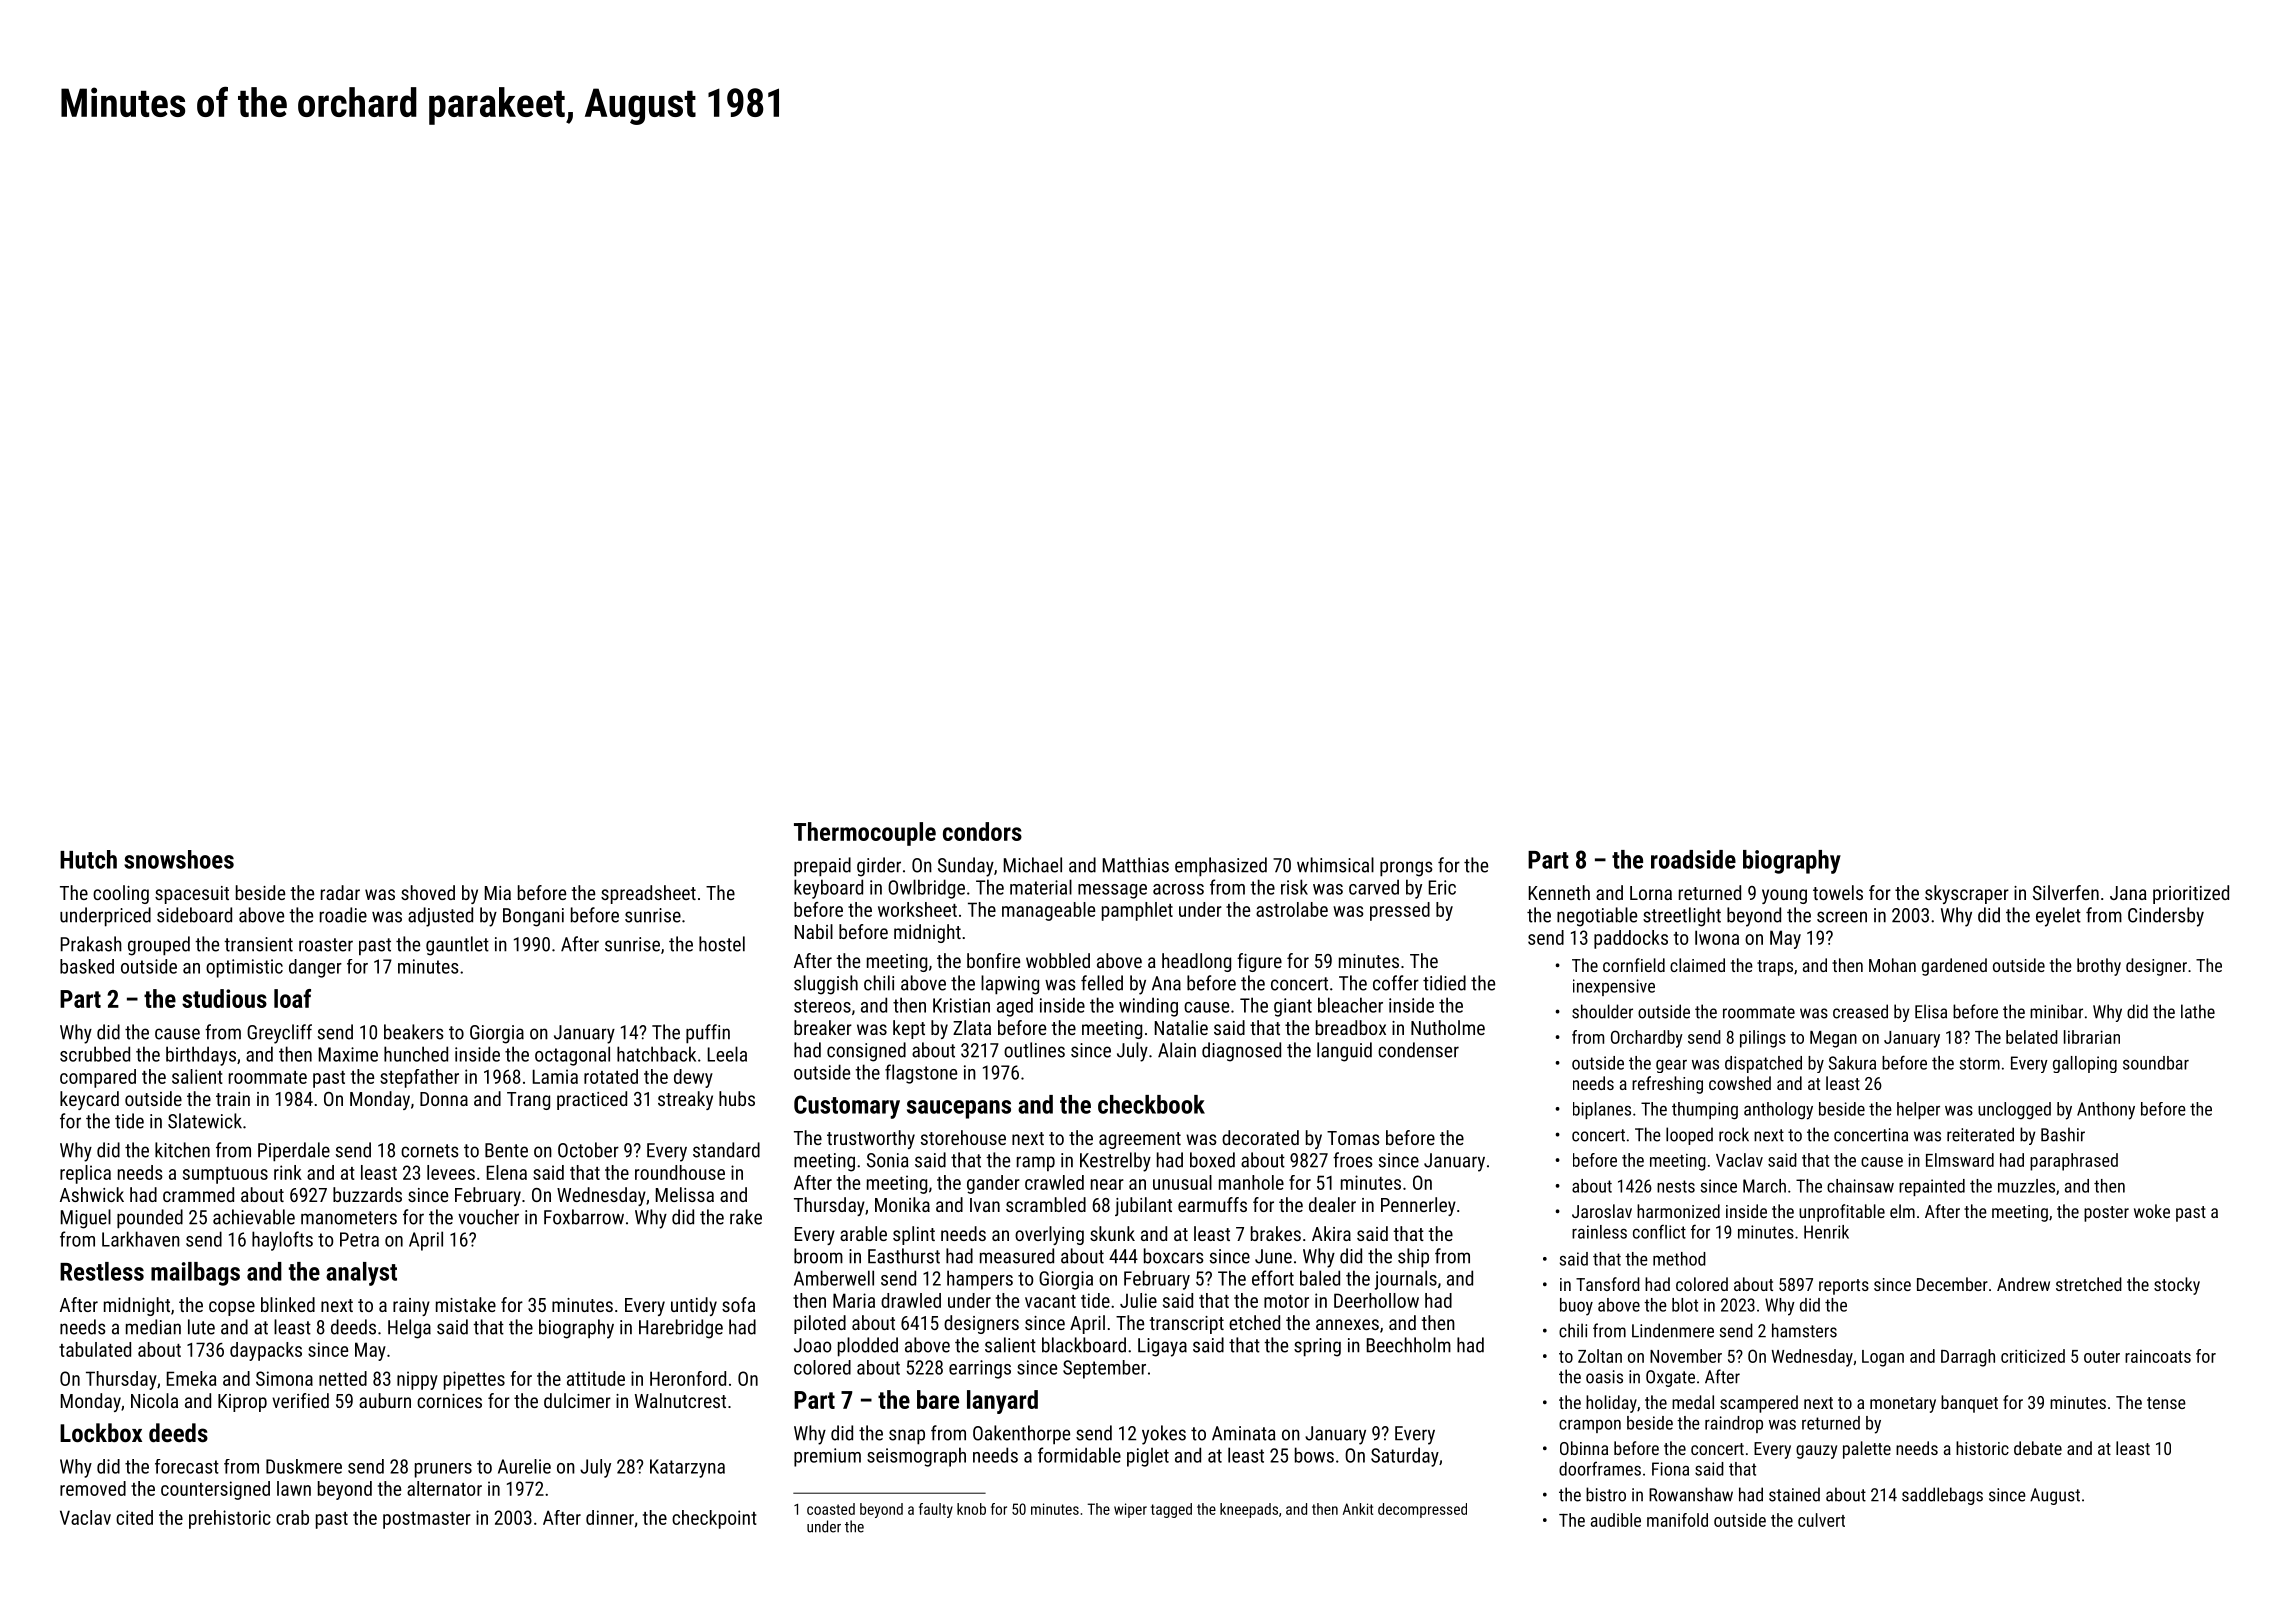  What do you see at coordinates (95, 1349) in the image?
I see `tabulated` at bounding box center [95, 1349].
